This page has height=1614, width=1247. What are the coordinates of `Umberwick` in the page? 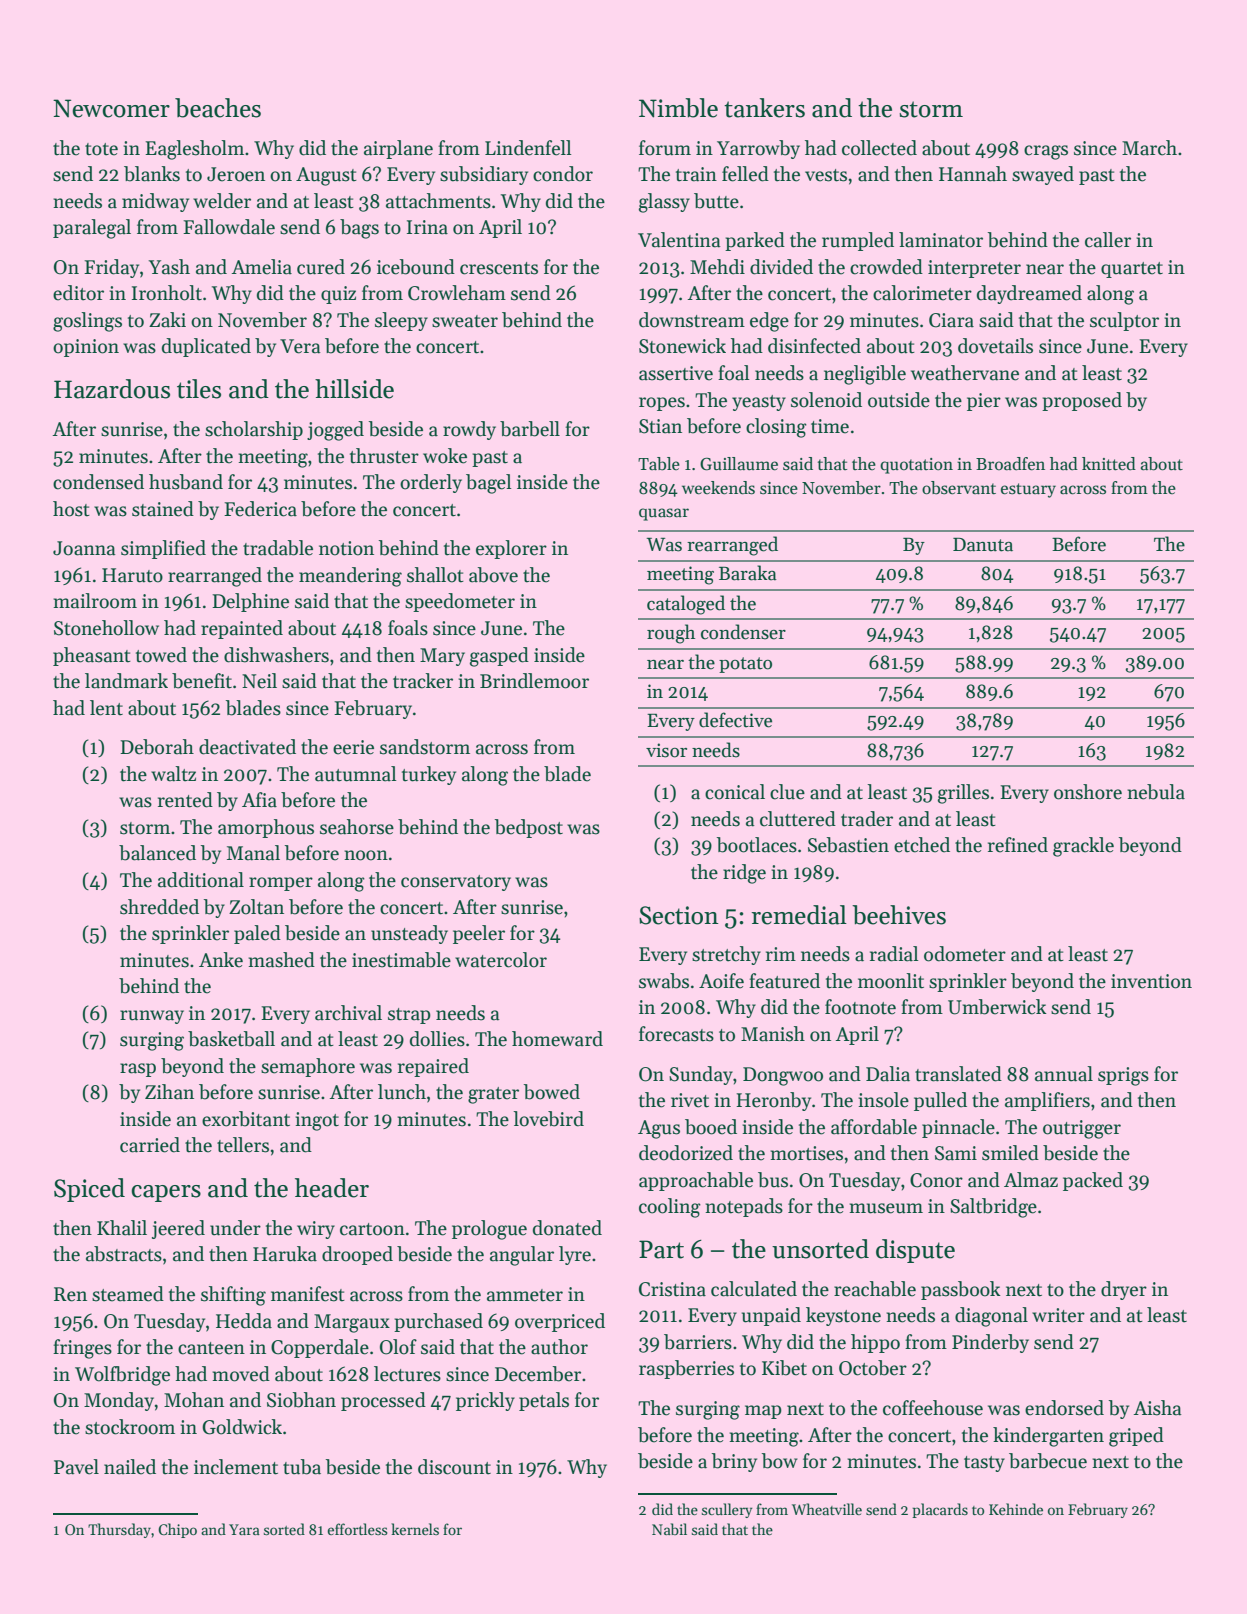 It's located at (997, 1007).
